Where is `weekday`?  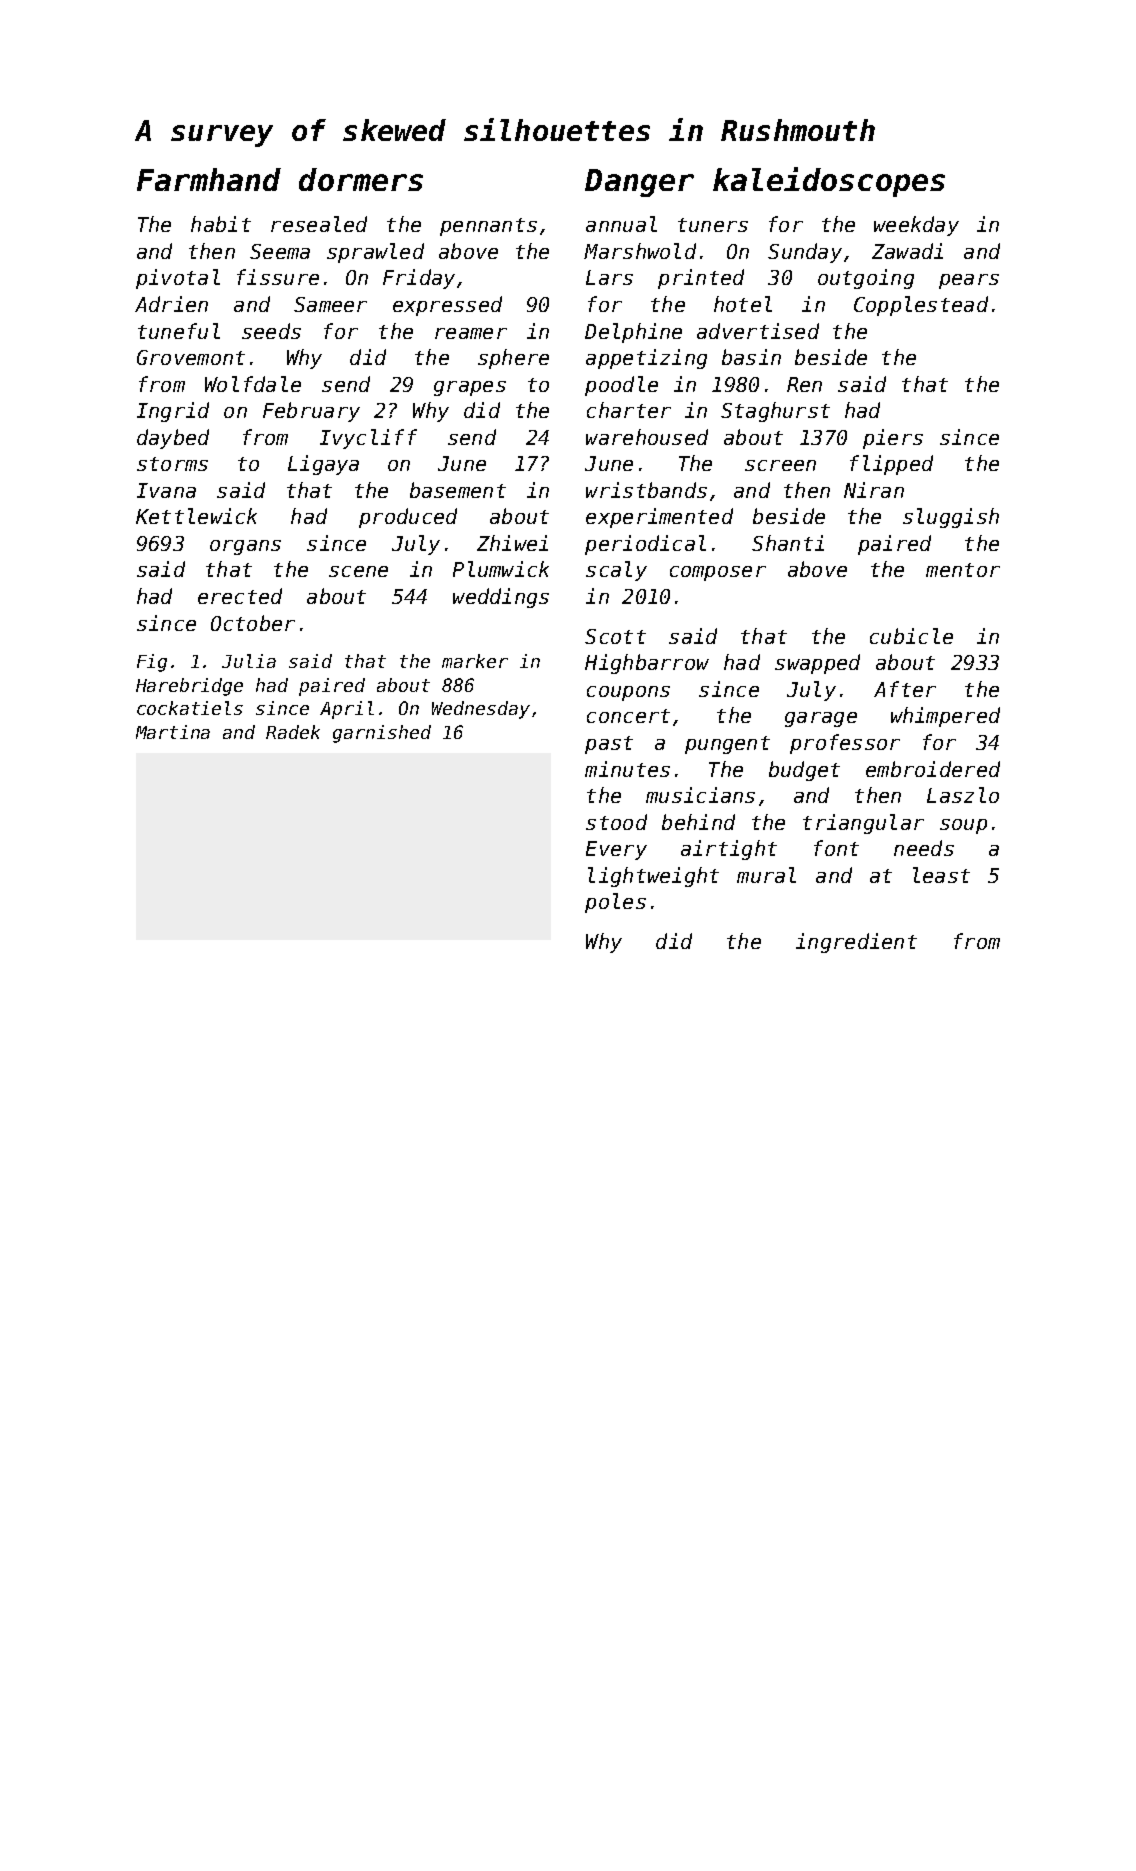
weekday is located at coordinates (916, 226).
